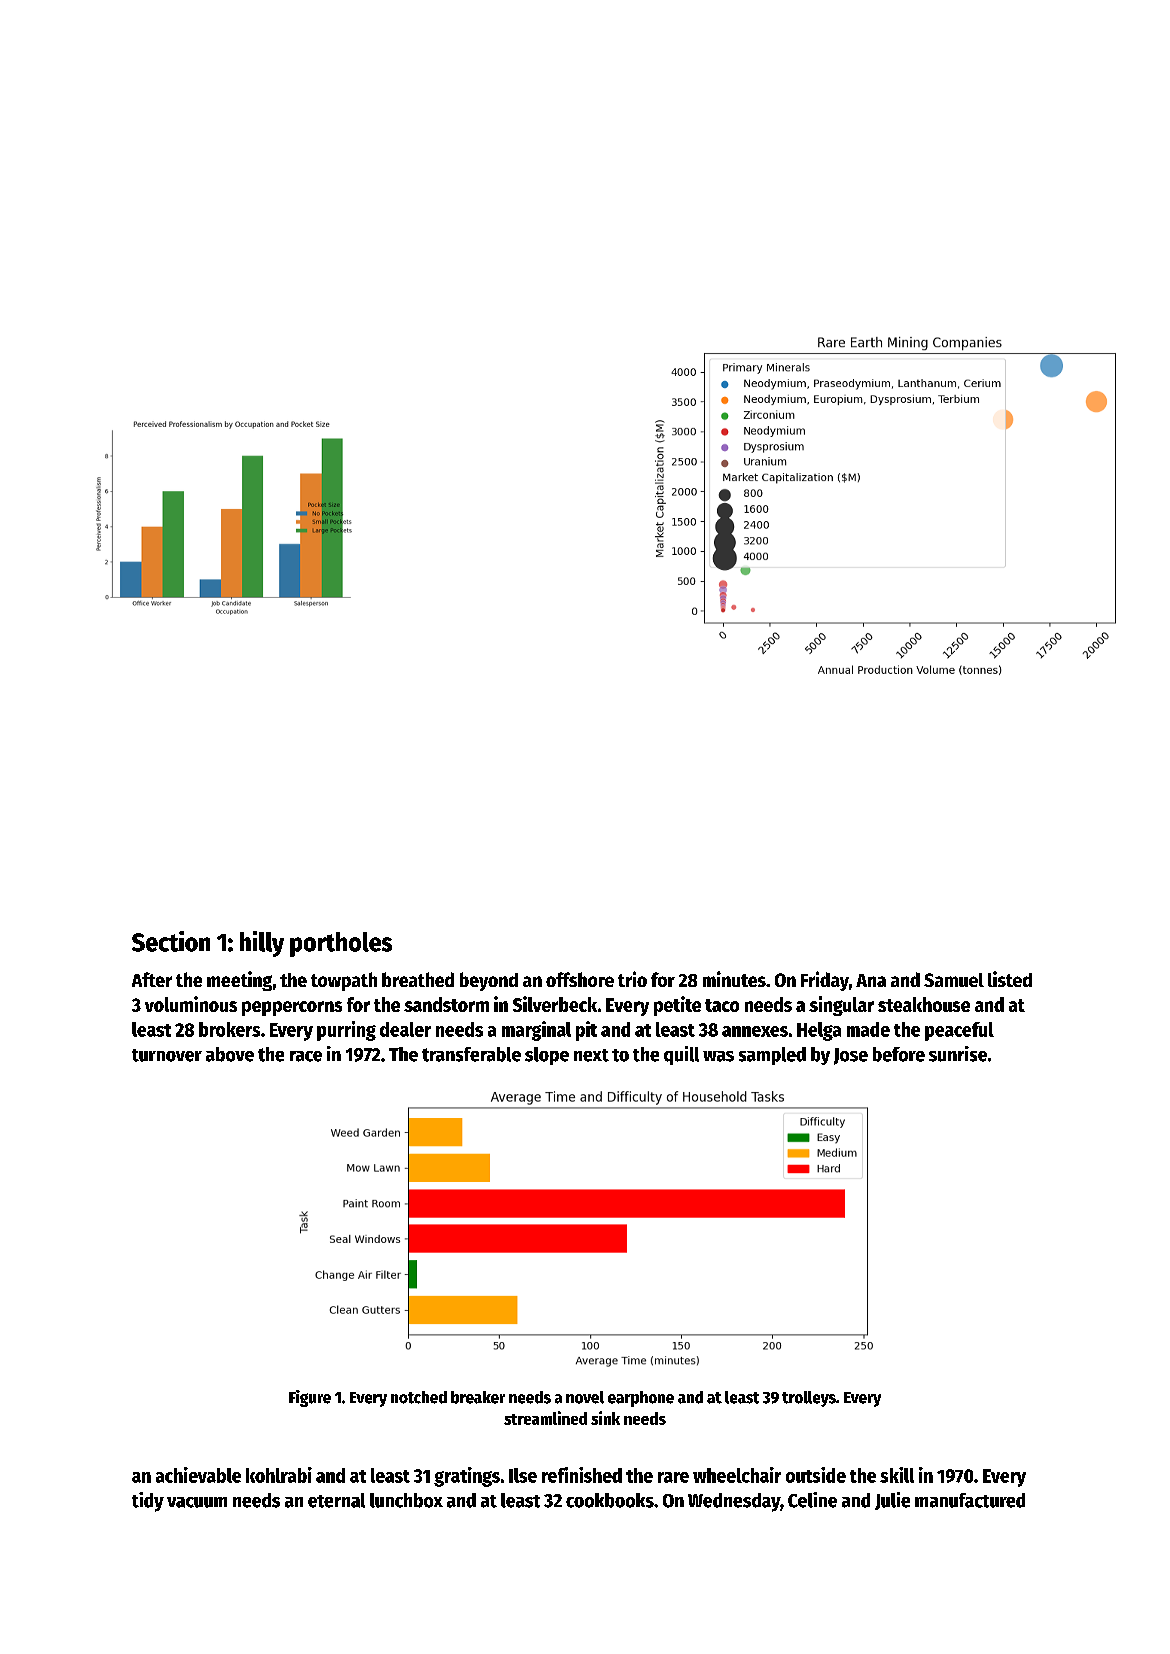  I want to click on earphone, so click(641, 1399).
